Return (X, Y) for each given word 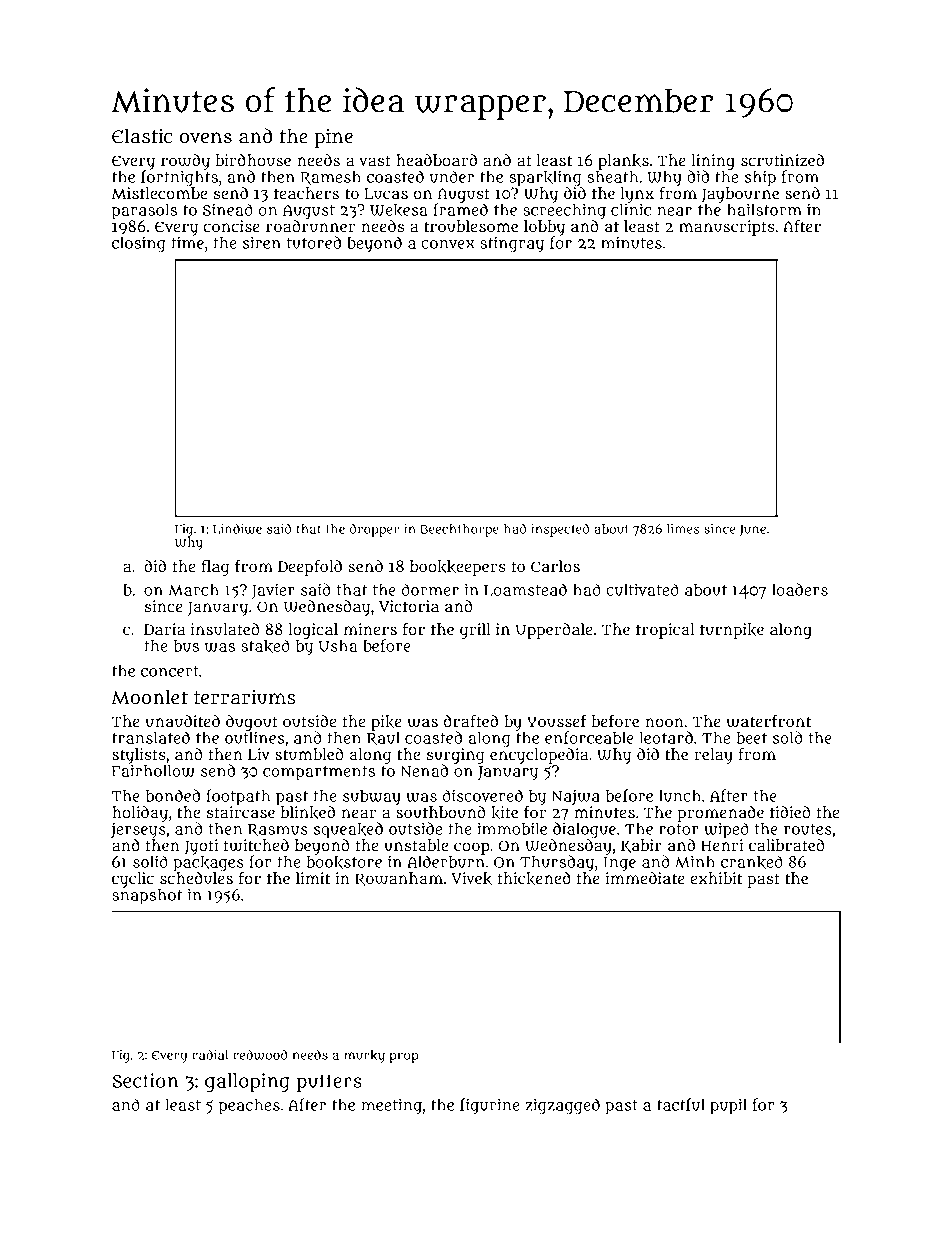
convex (448, 244)
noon (664, 722)
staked (265, 646)
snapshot (147, 896)
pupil (728, 1106)
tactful (681, 1104)
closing (139, 244)
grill (475, 631)
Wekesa (399, 210)
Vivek (471, 878)
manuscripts (727, 228)
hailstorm (764, 209)
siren (262, 243)
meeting (391, 1107)
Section (145, 1080)
